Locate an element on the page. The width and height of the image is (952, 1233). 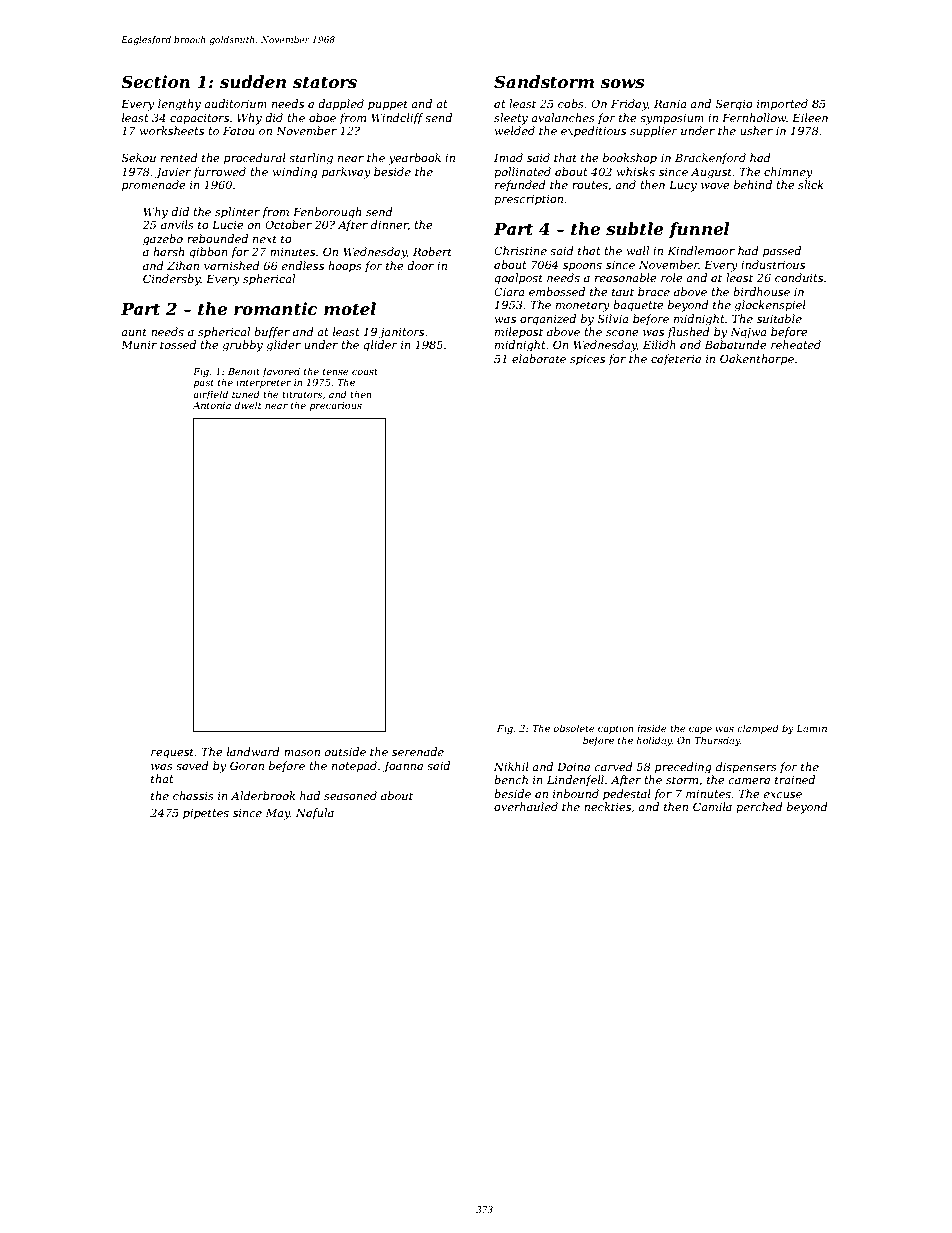
seasoned is located at coordinates (350, 795).
